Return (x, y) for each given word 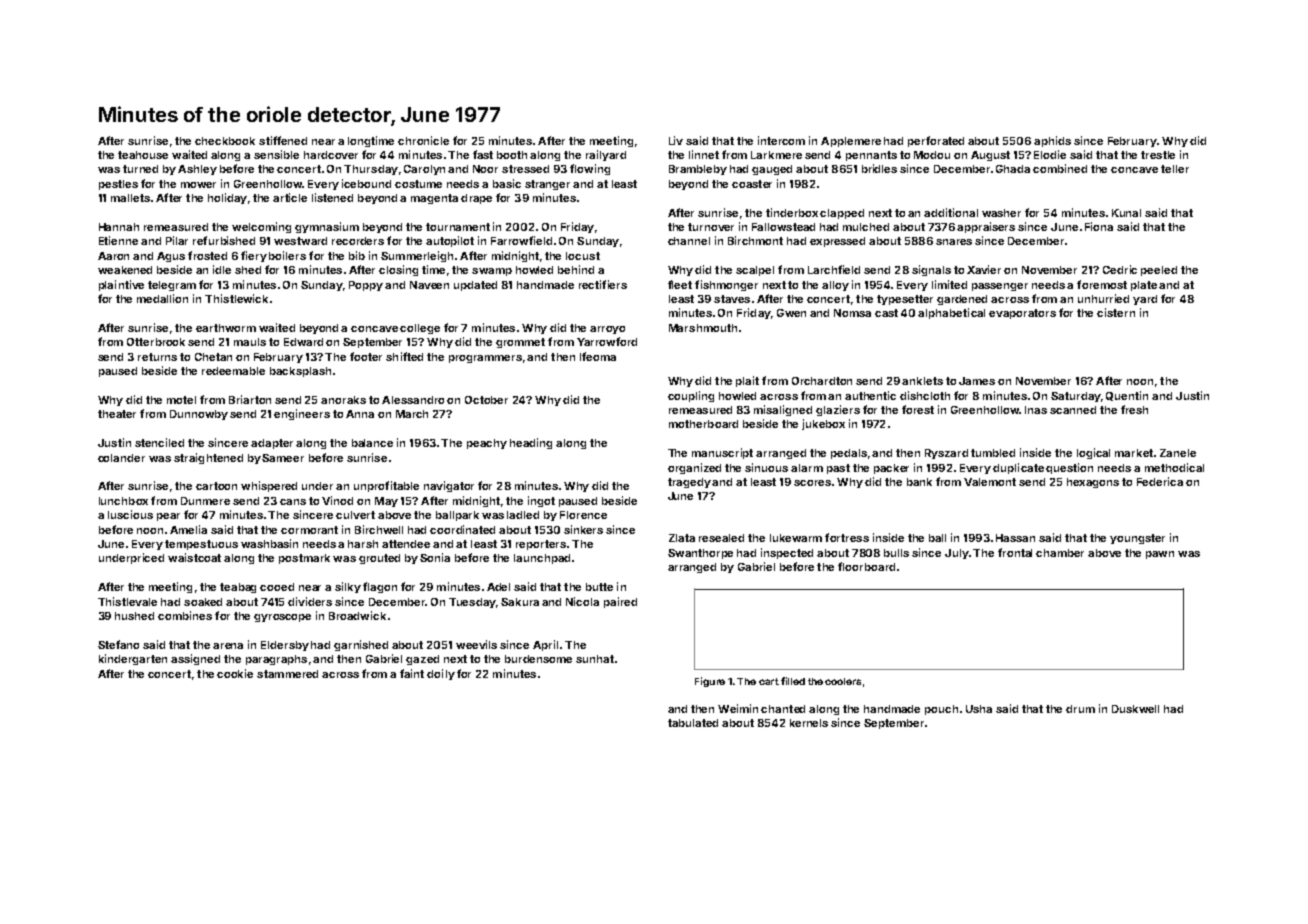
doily (441, 674)
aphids (1052, 141)
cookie (235, 673)
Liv (676, 140)
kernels (809, 723)
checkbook (225, 141)
